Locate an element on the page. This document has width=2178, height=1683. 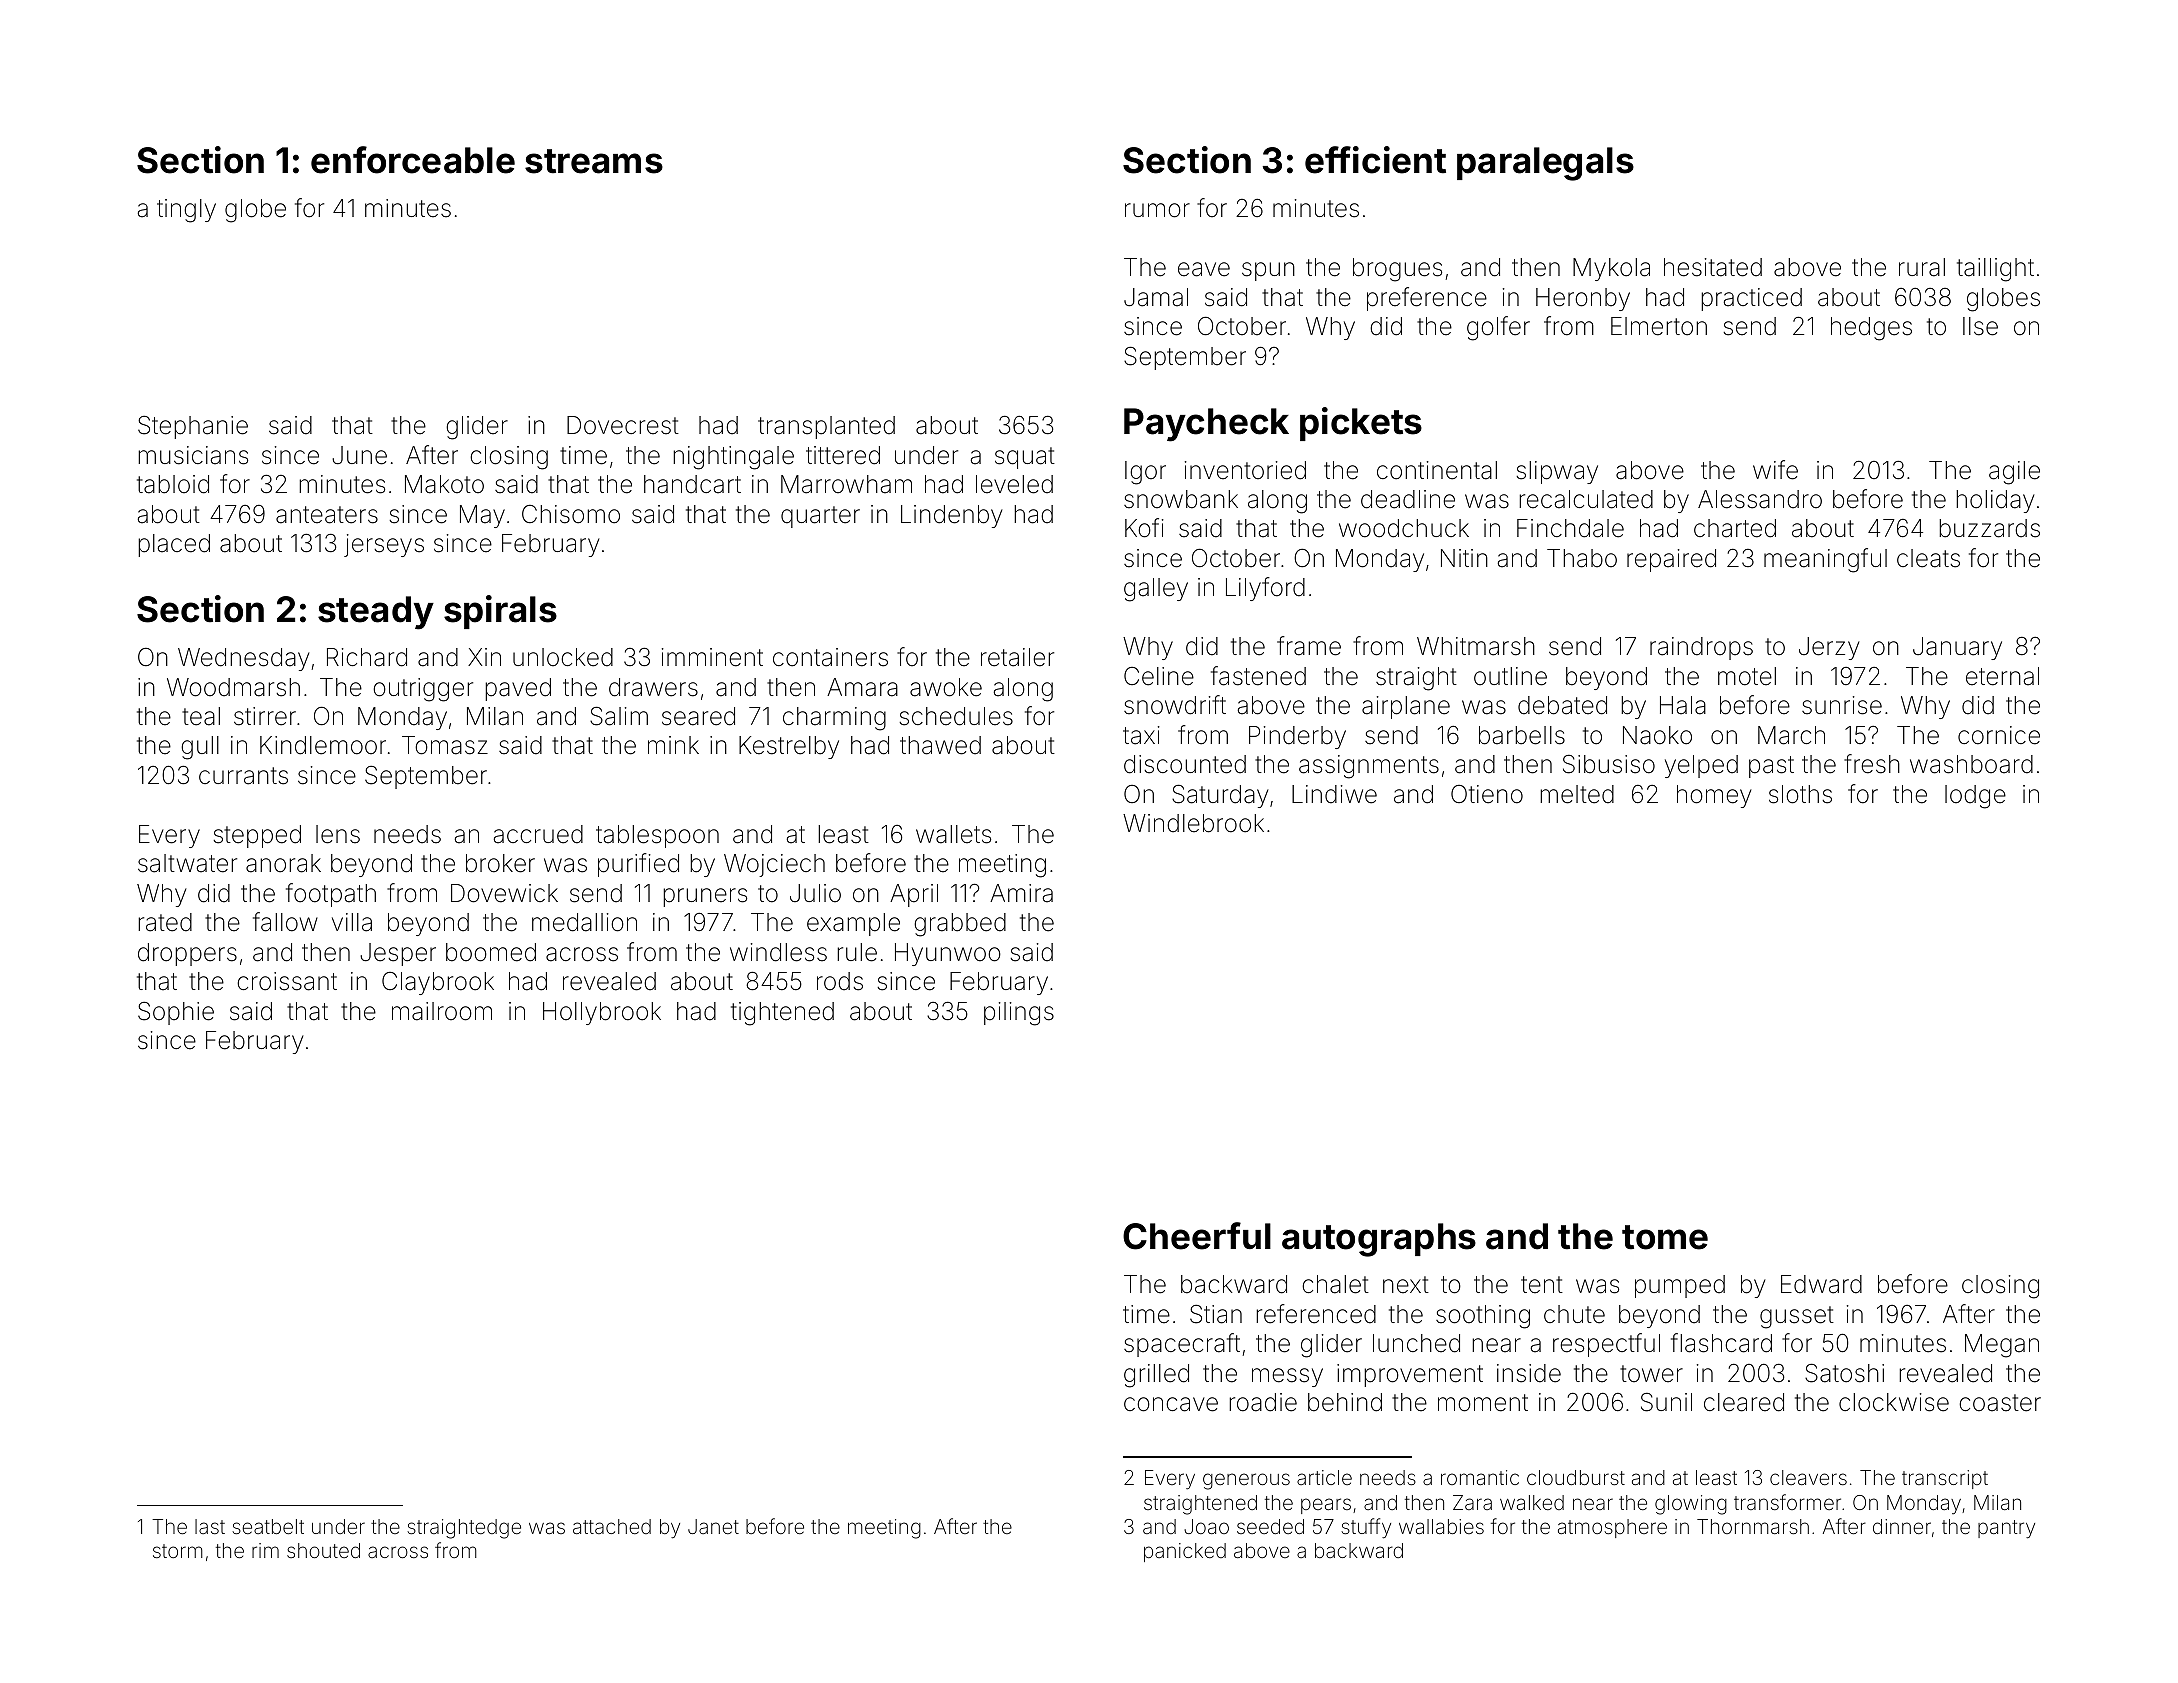
Stephanie is located at coordinates (193, 427).
